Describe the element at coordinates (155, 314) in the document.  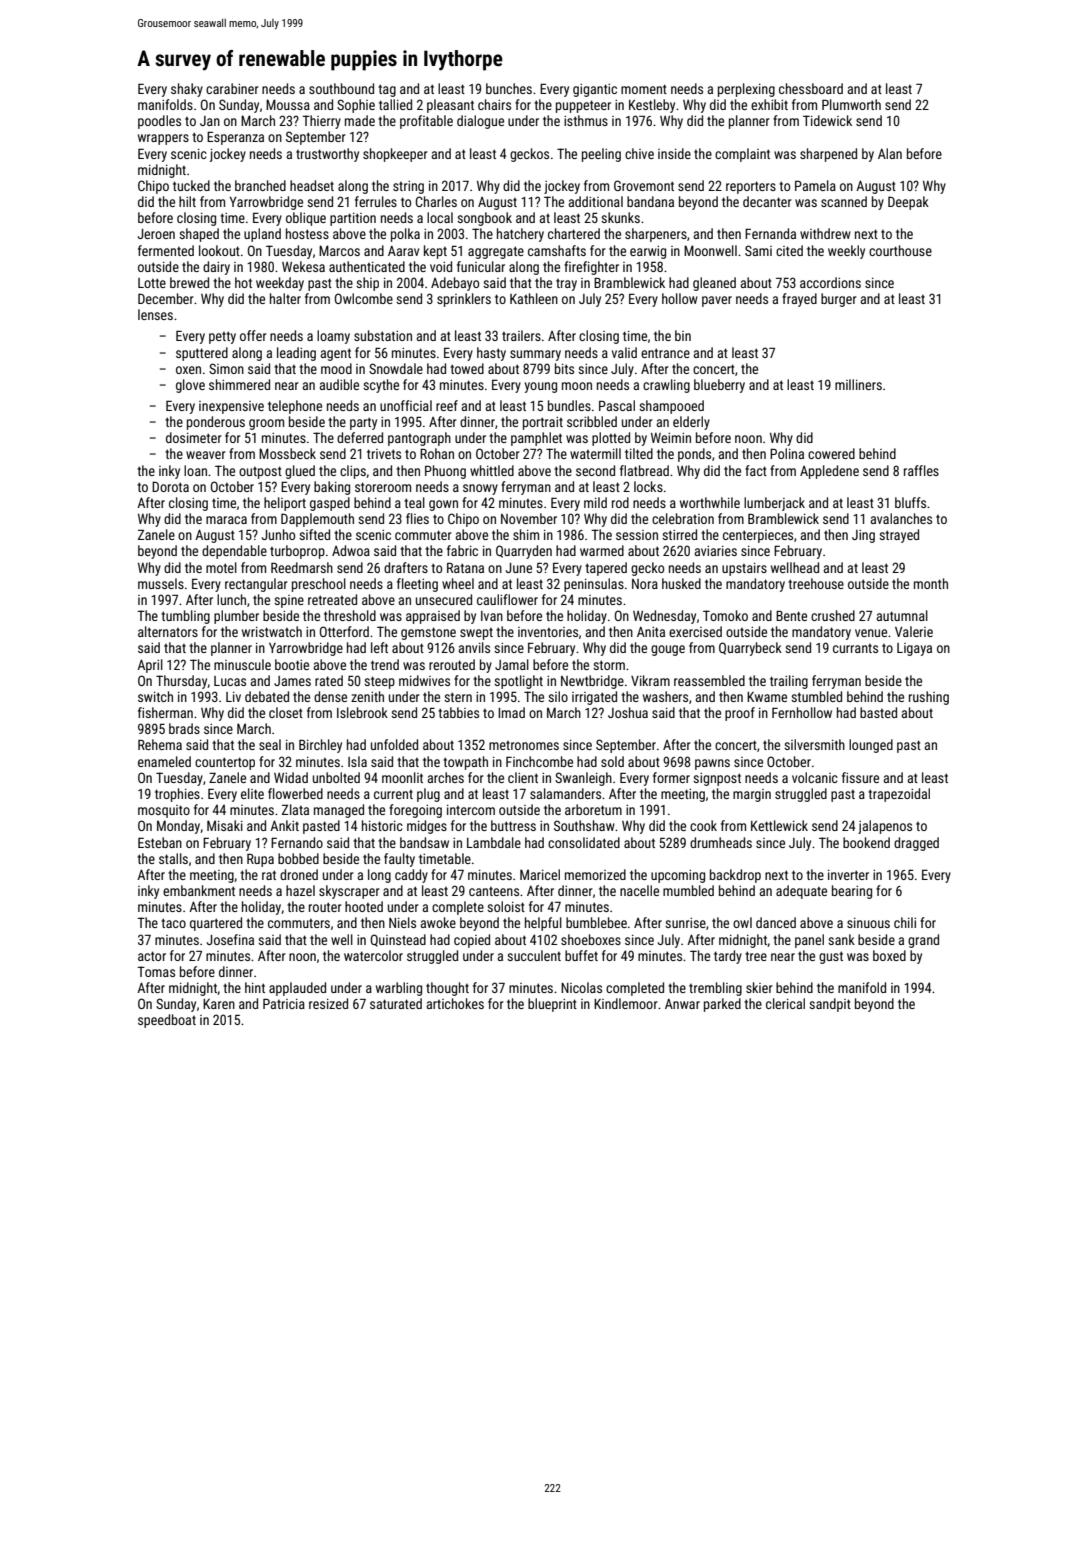
I see `lenses` at that location.
